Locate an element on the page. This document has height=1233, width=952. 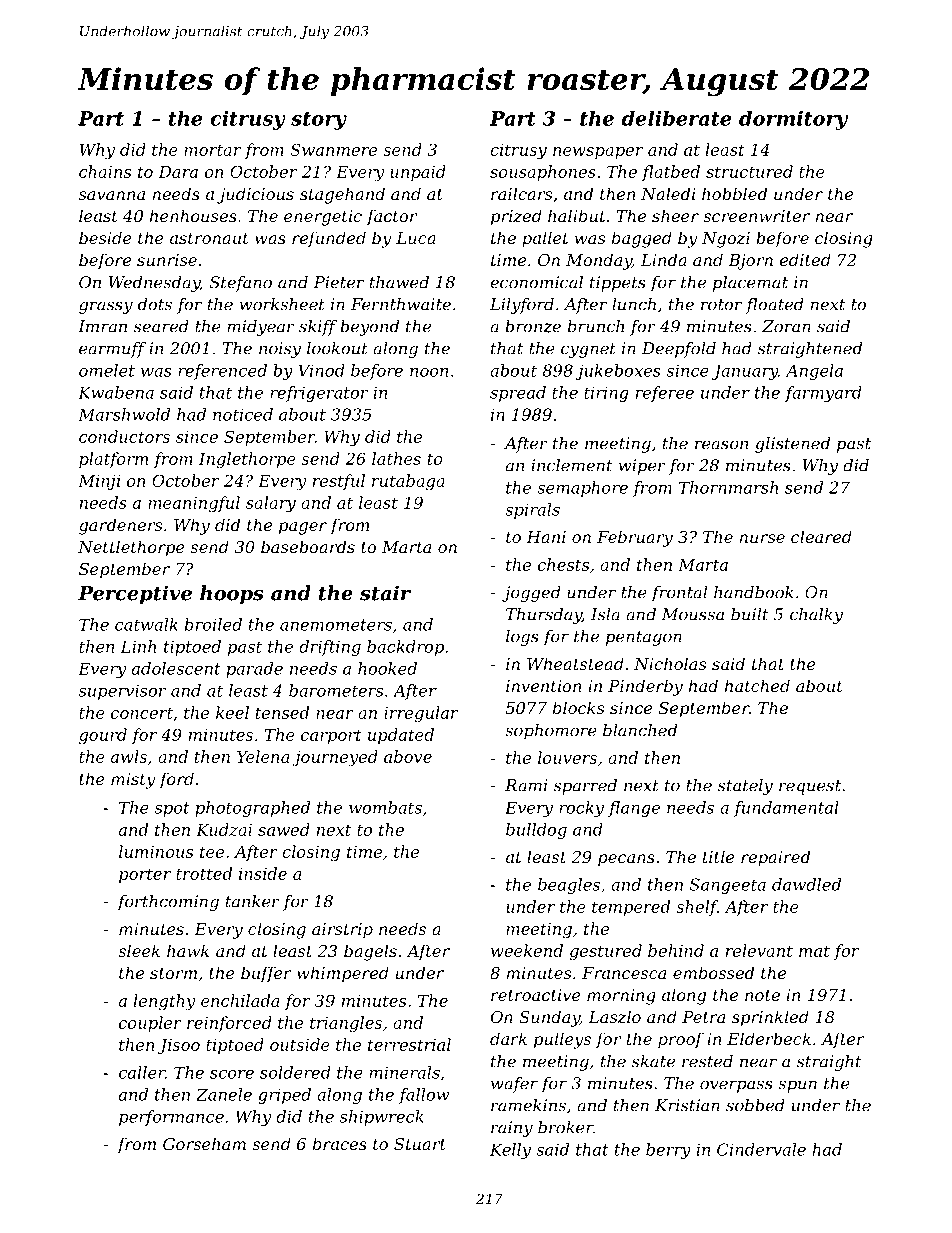
Zoran is located at coordinates (786, 326).
